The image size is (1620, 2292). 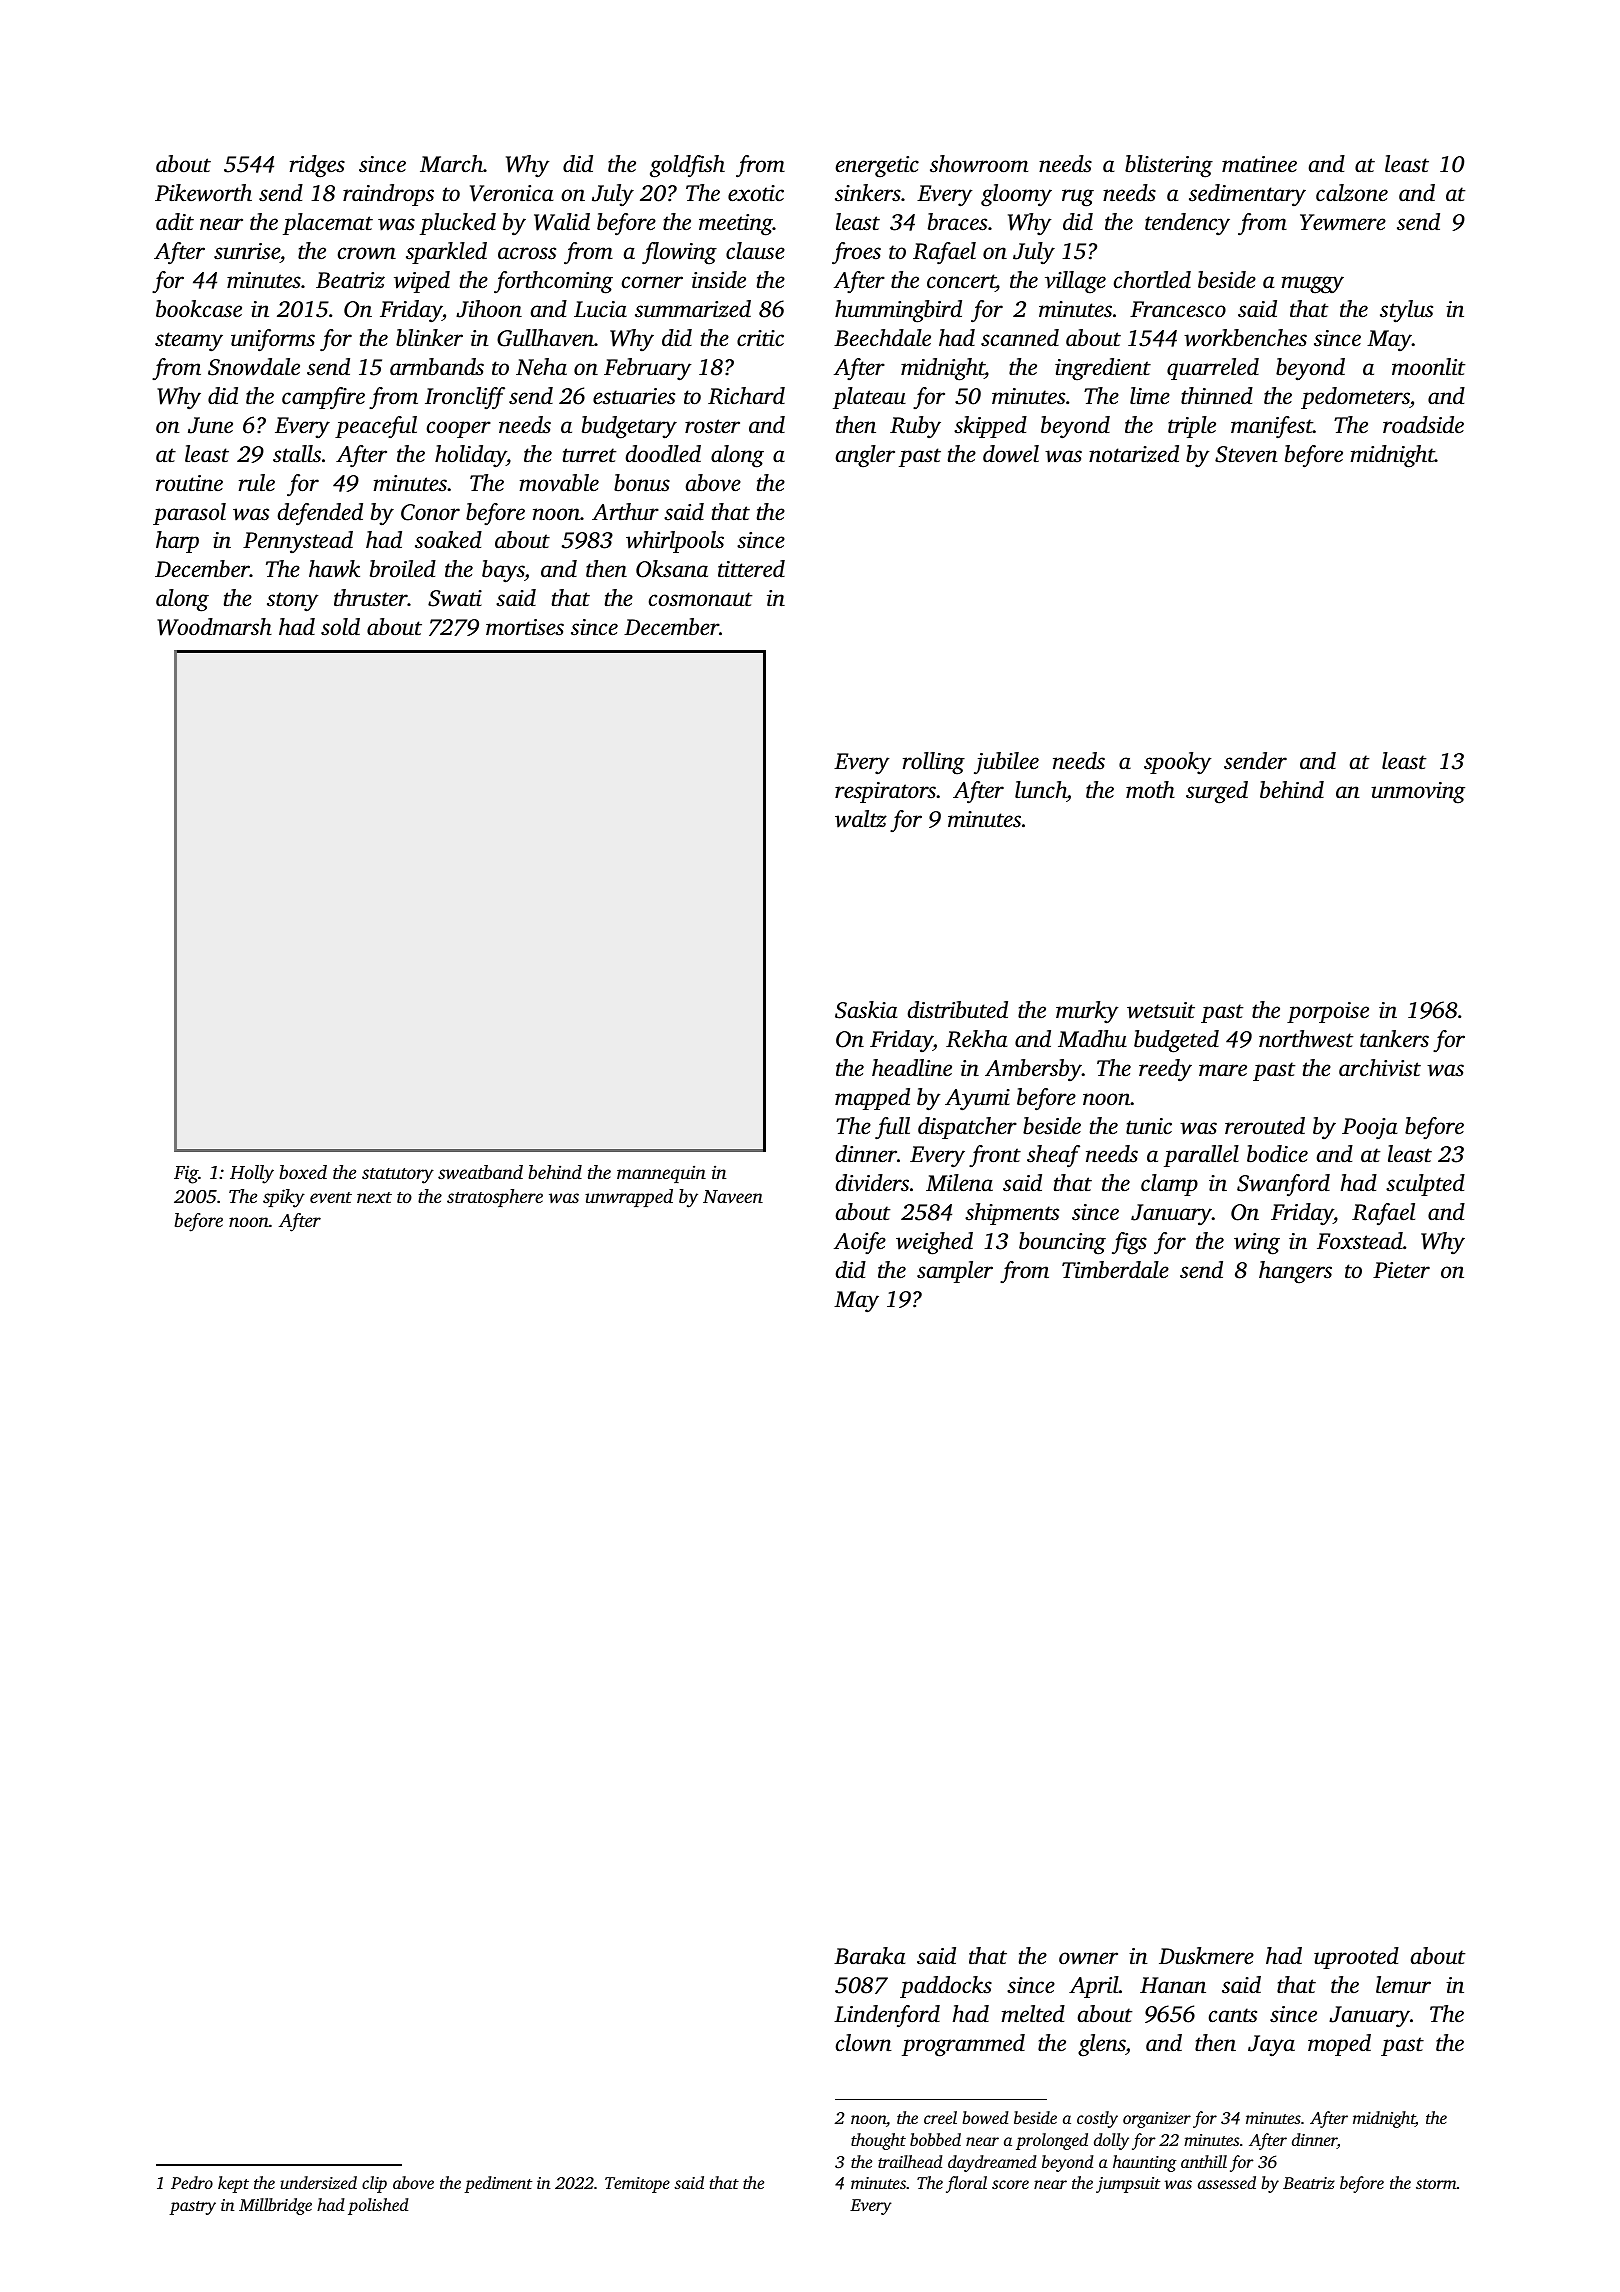 I want to click on showroom, so click(x=979, y=164).
